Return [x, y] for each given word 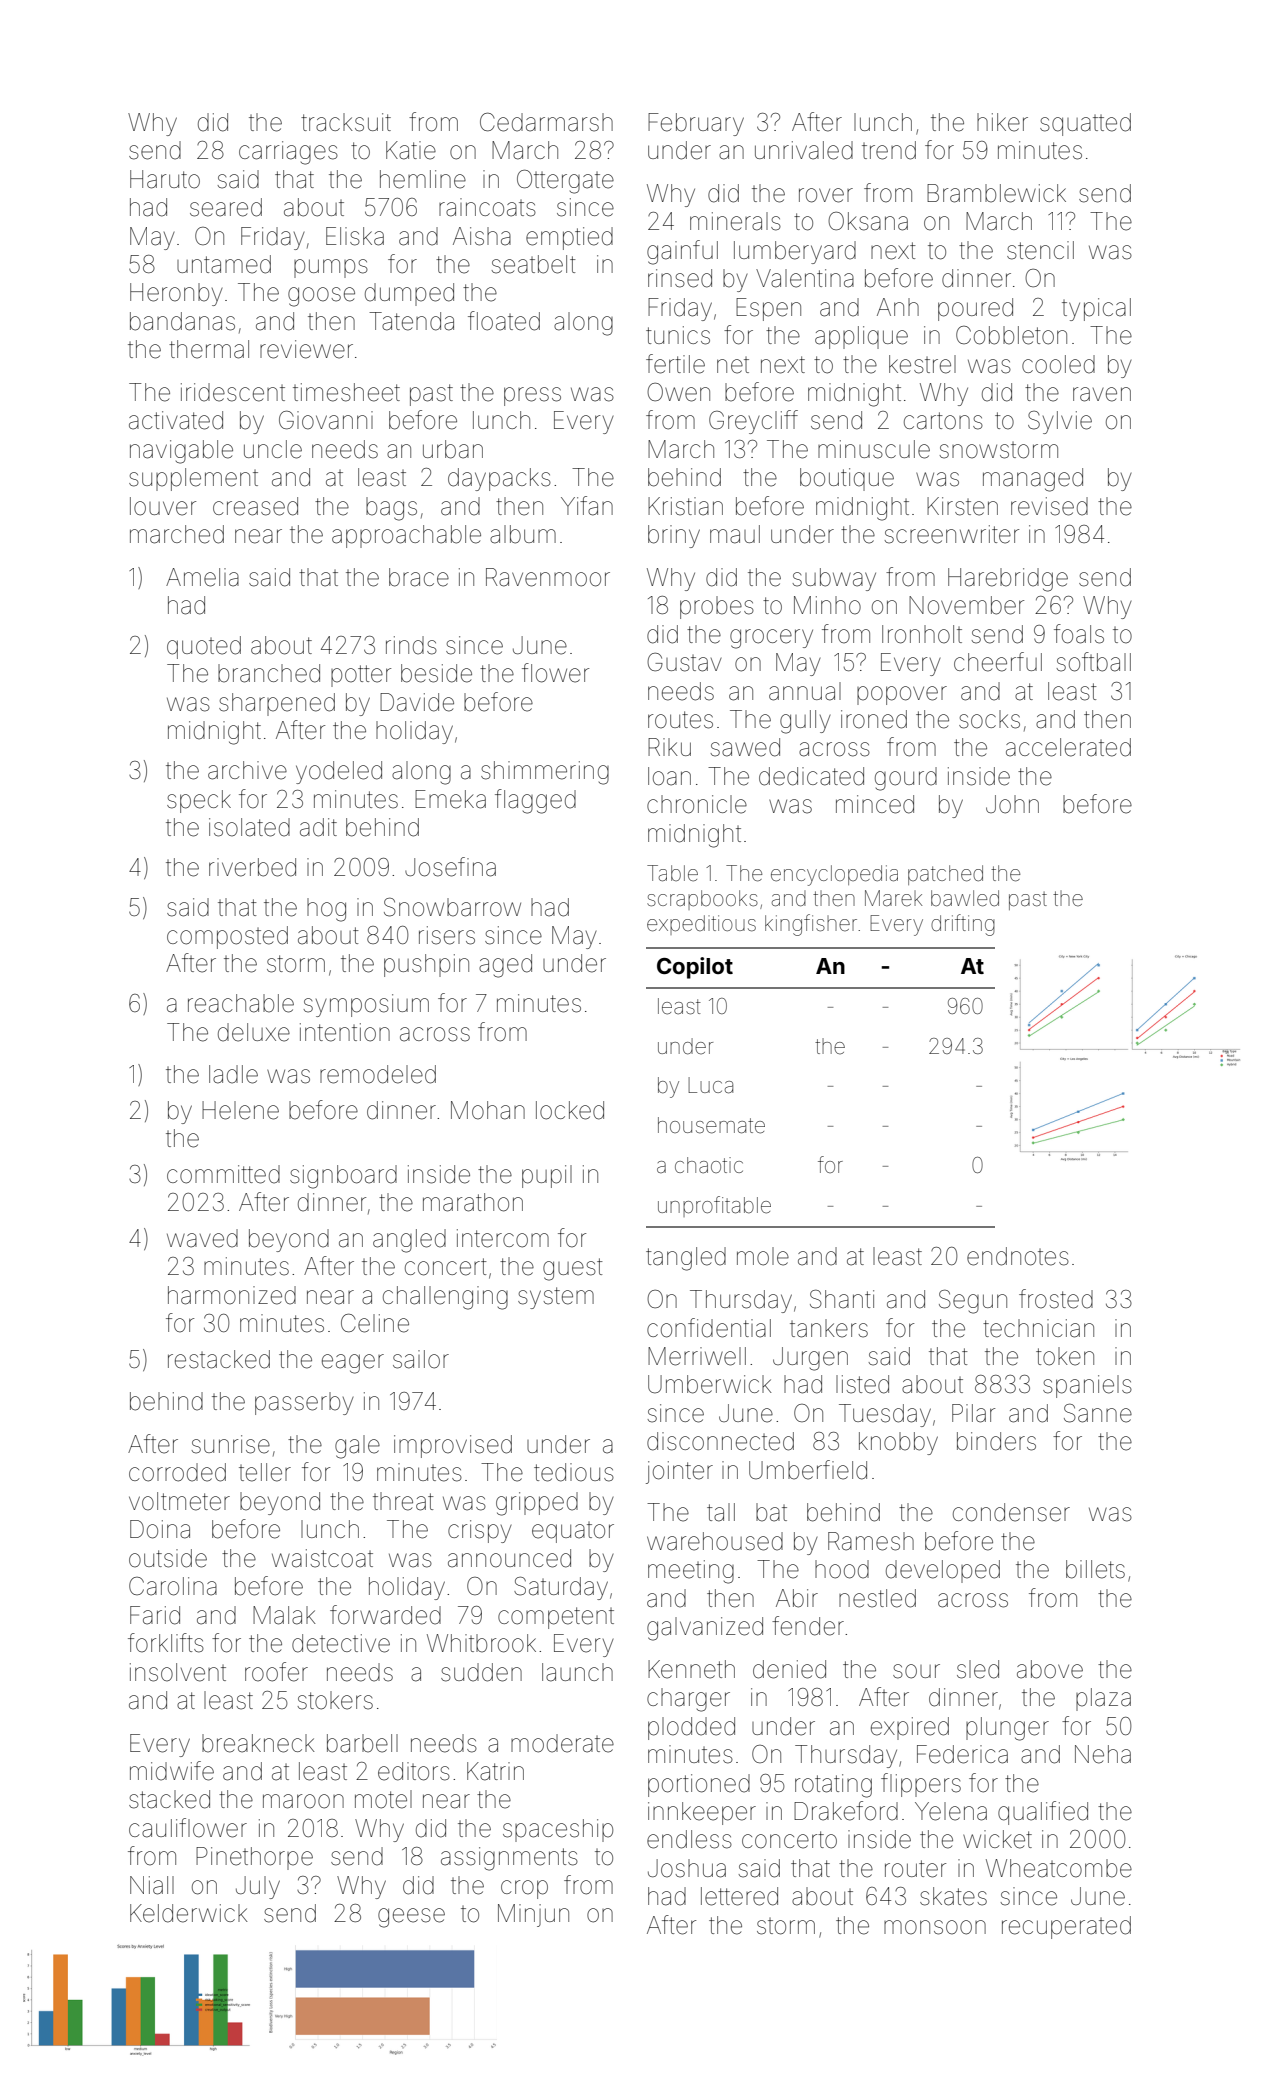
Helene [240, 1110]
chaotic [709, 1165]
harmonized [232, 1295]
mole [763, 1256]
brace [419, 577]
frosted [1056, 1299]
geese [411, 1918]
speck [199, 801]
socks [989, 719]
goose [321, 297]
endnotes [1018, 1256]
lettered [739, 1896]
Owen [678, 392]
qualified [1043, 1813]
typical [1096, 309]
